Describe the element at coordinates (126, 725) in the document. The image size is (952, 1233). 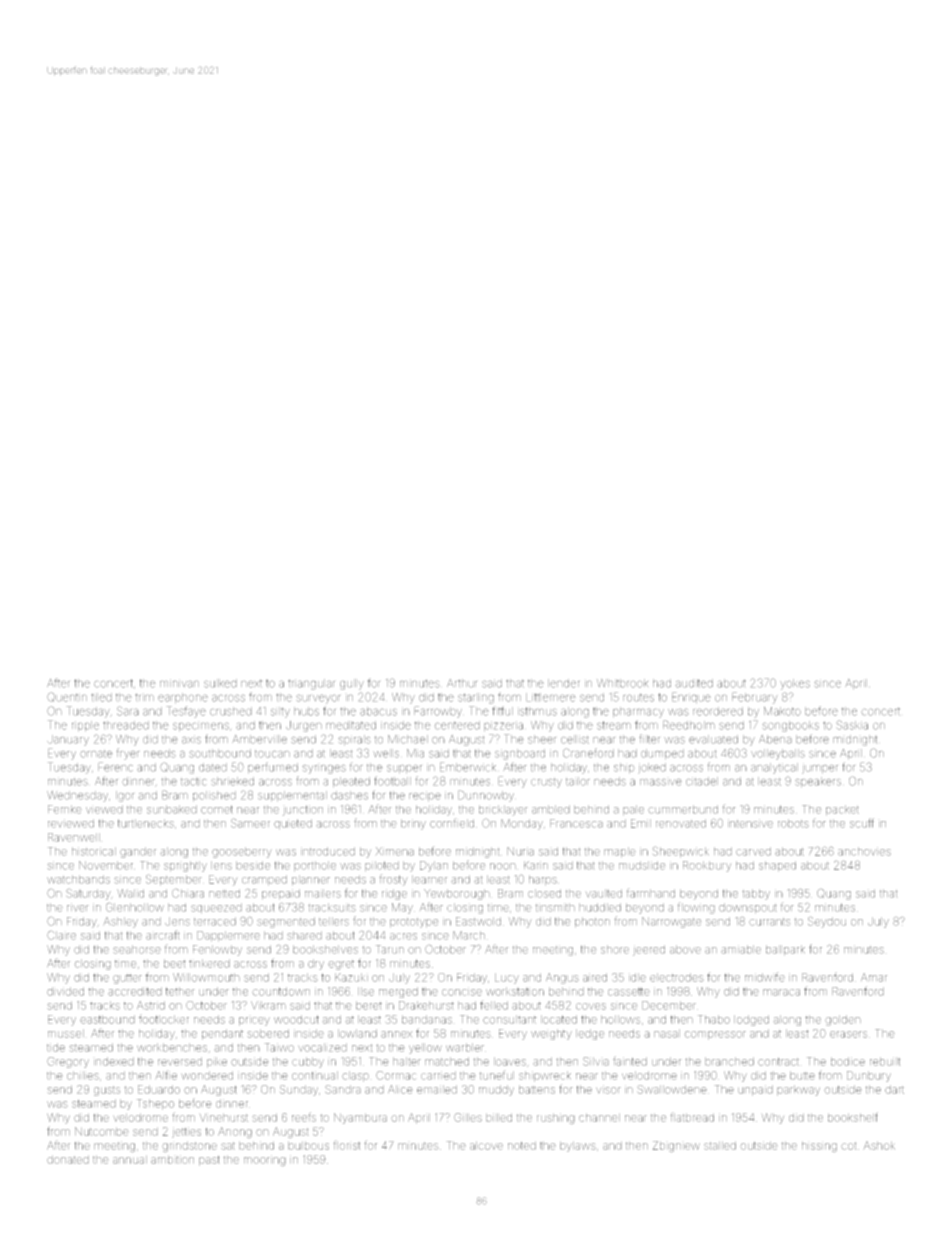
I see `threaded` at that location.
